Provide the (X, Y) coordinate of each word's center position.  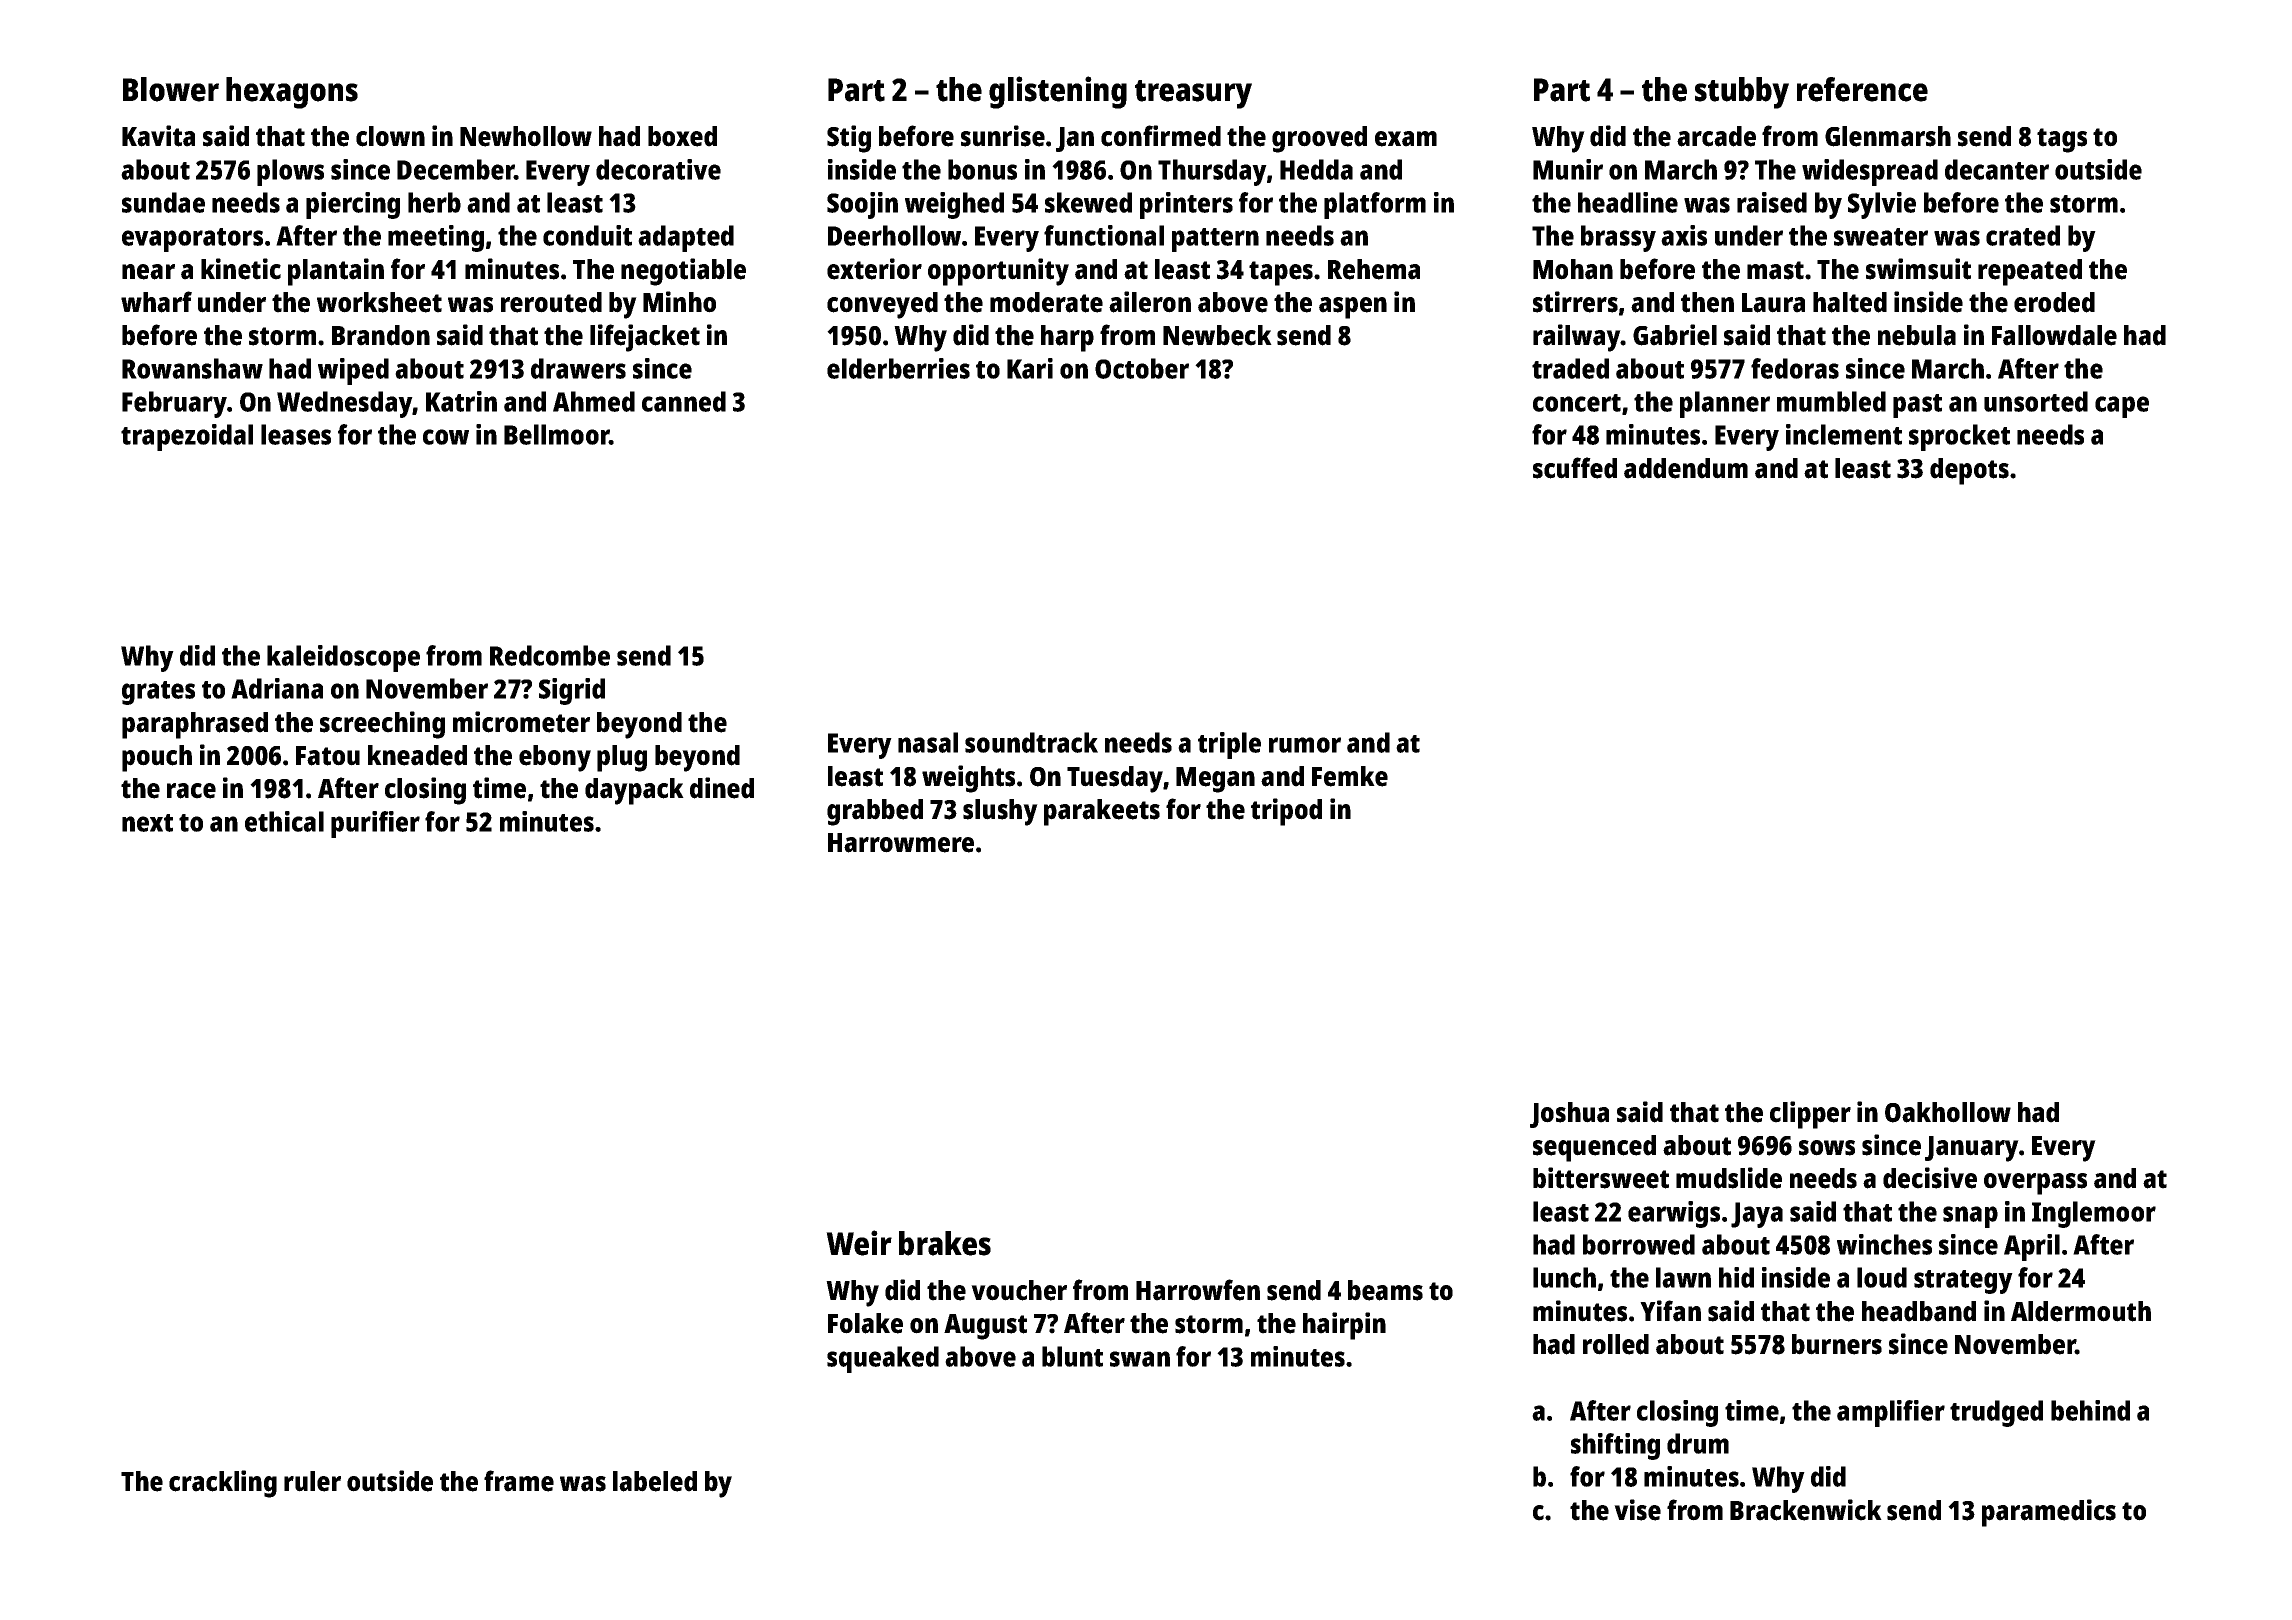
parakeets (1102, 812)
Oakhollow (1948, 1112)
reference (1862, 89)
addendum (1686, 468)
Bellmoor (556, 434)
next (147, 823)
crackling (223, 1484)
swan (1140, 1359)
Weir (859, 1243)
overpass (2035, 1184)
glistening (1058, 92)
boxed (682, 136)
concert (1577, 403)
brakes (945, 1243)
